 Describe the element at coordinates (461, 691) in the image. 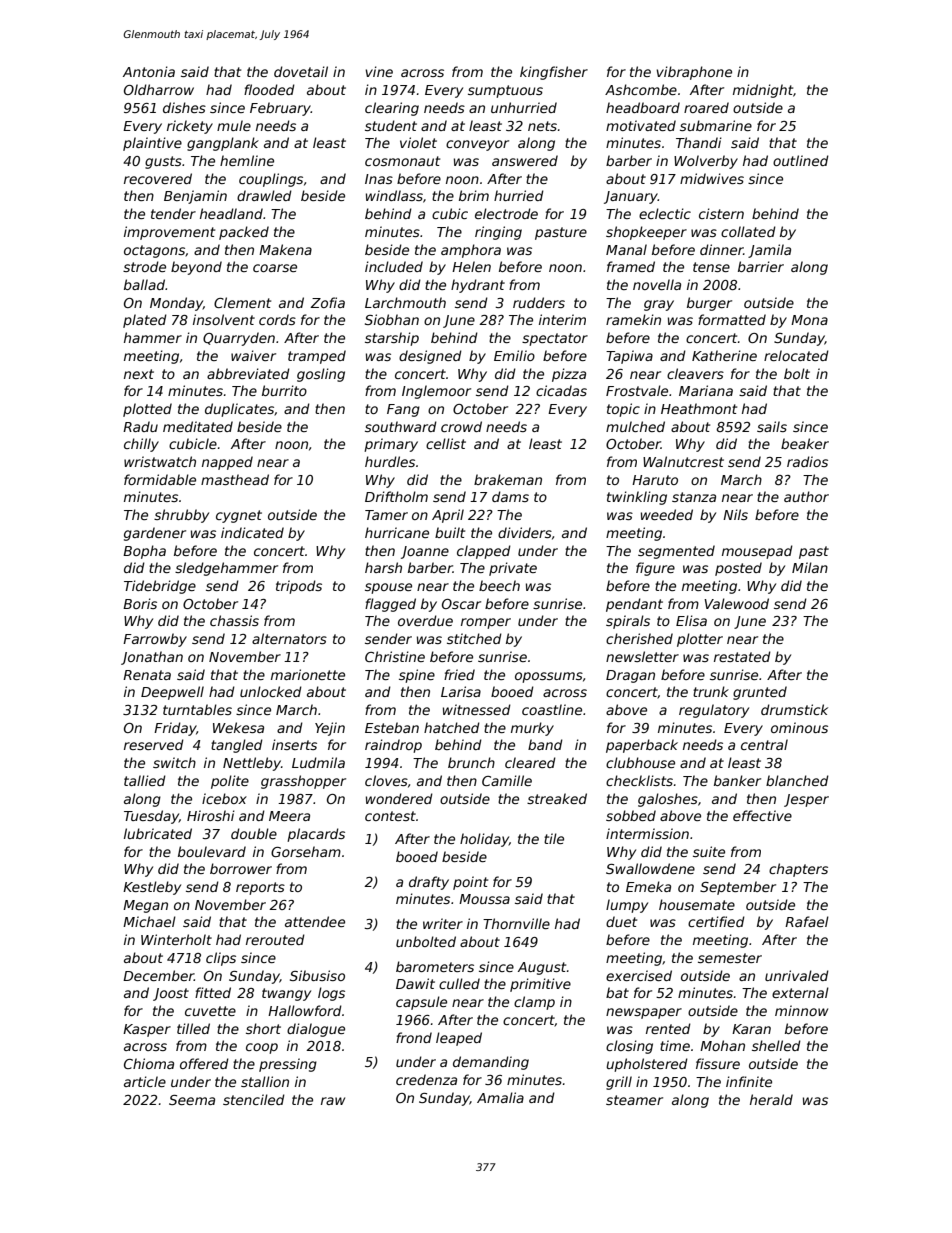

I see `Larisa` at that location.
